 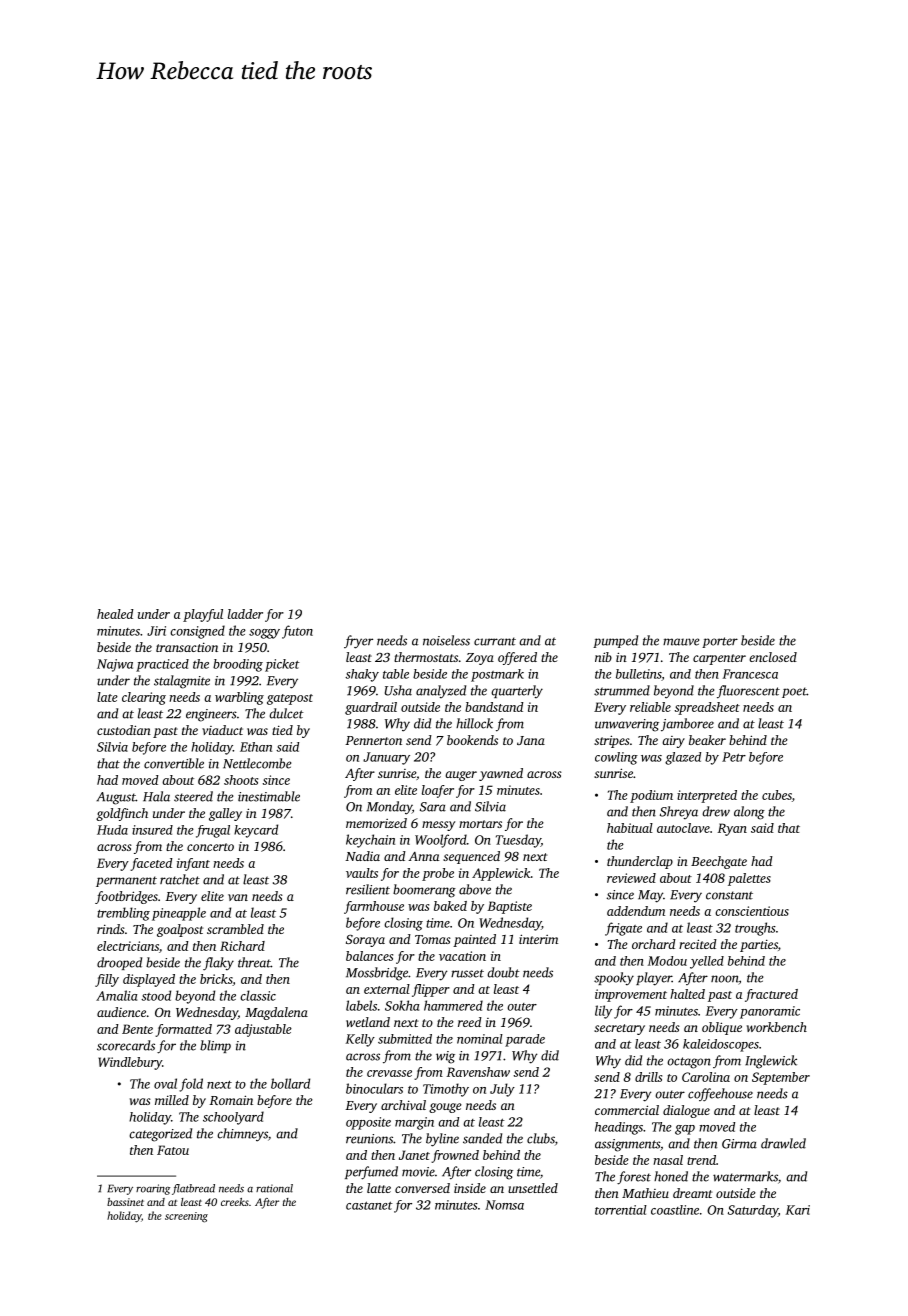 I want to click on Nomsa, so click(x=504, y=1205).
